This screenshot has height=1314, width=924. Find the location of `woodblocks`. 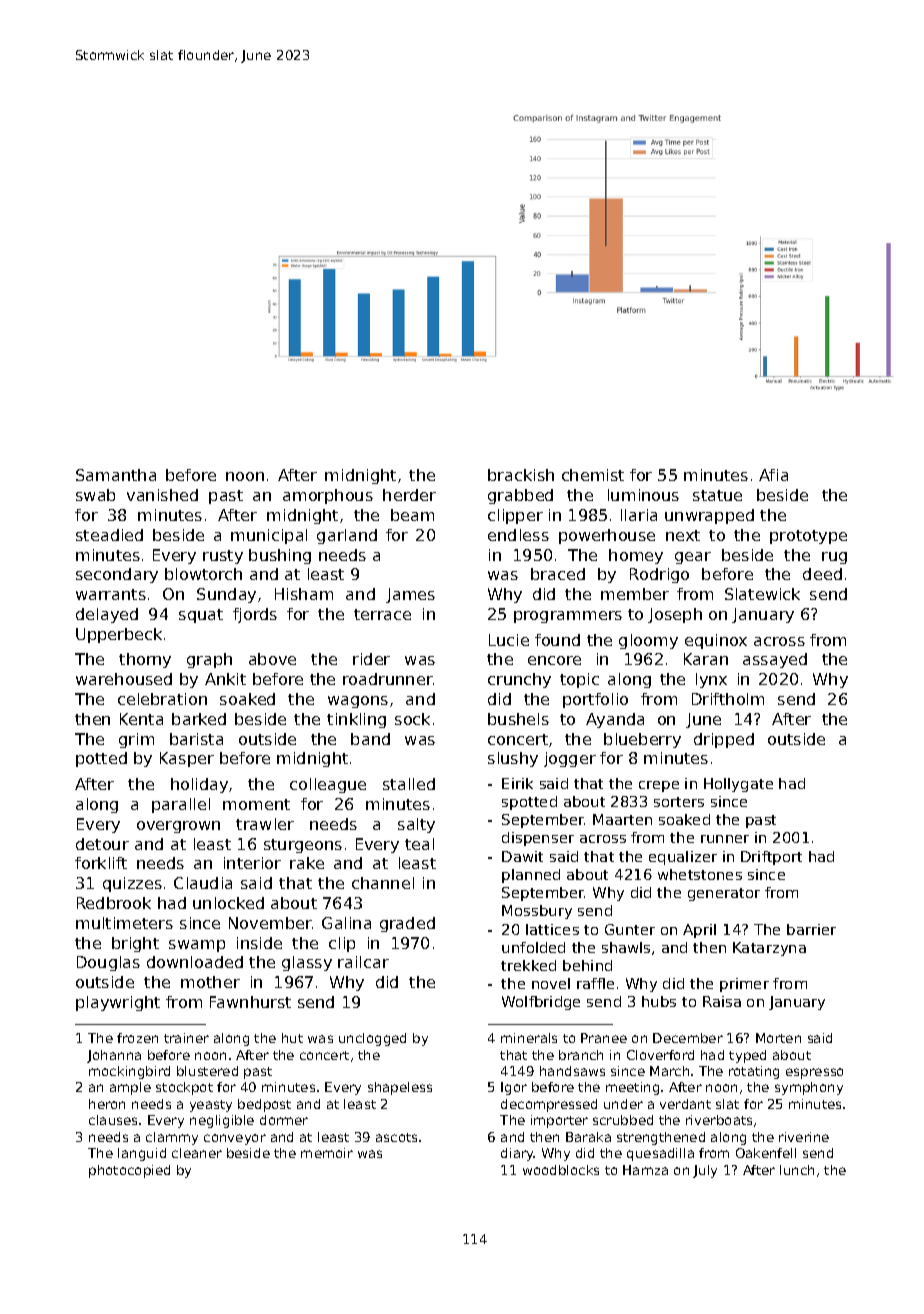

woodblocks is located at coordinates (561, 1170).
